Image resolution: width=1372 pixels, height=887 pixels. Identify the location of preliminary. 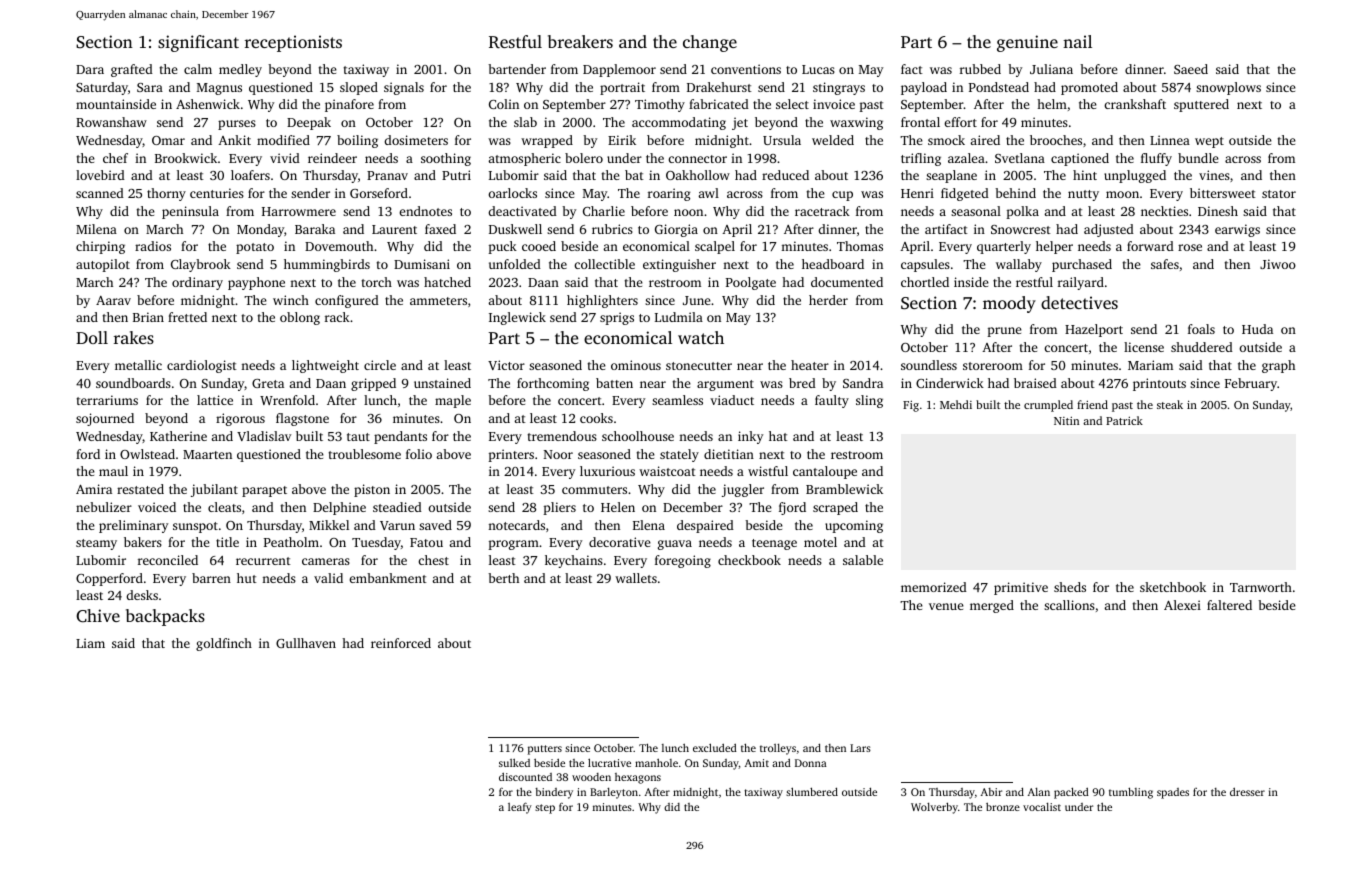
(133, 526).
